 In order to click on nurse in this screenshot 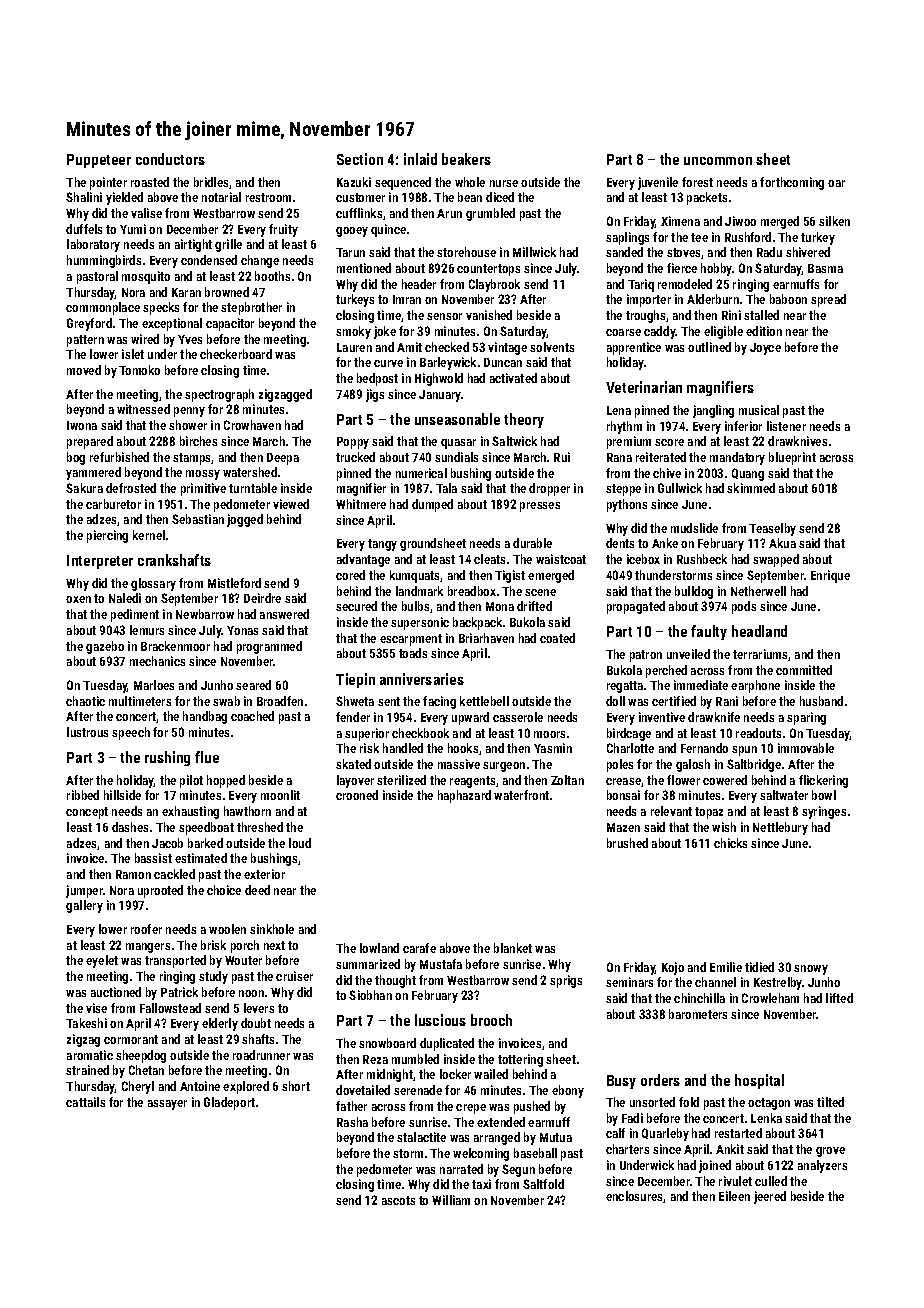, I will do `click(504, 183)`.
